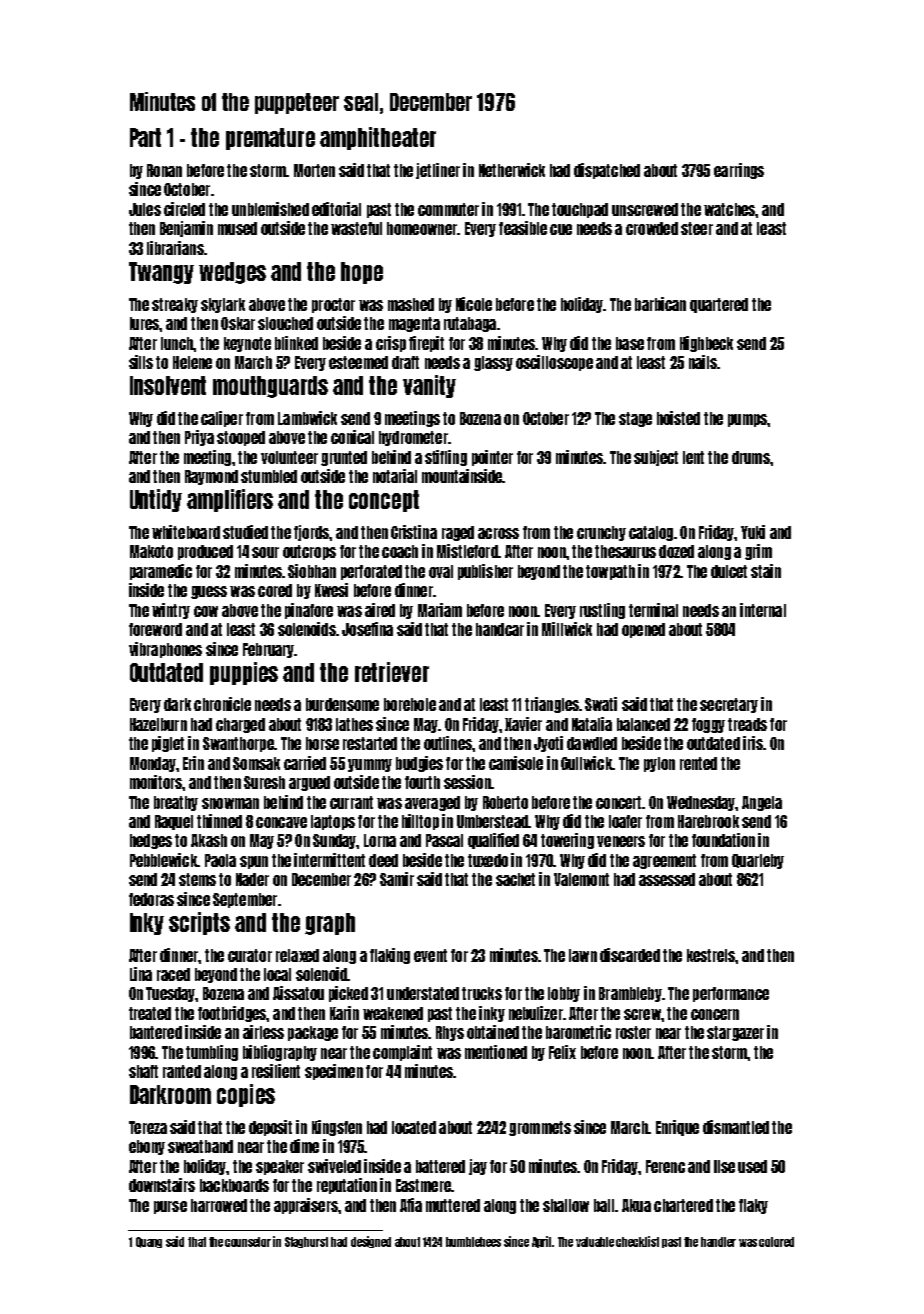 This page has width=924, height=1314. Describe the element at coordinates (562, 1052) in the page. I see `Felix` at that location.
